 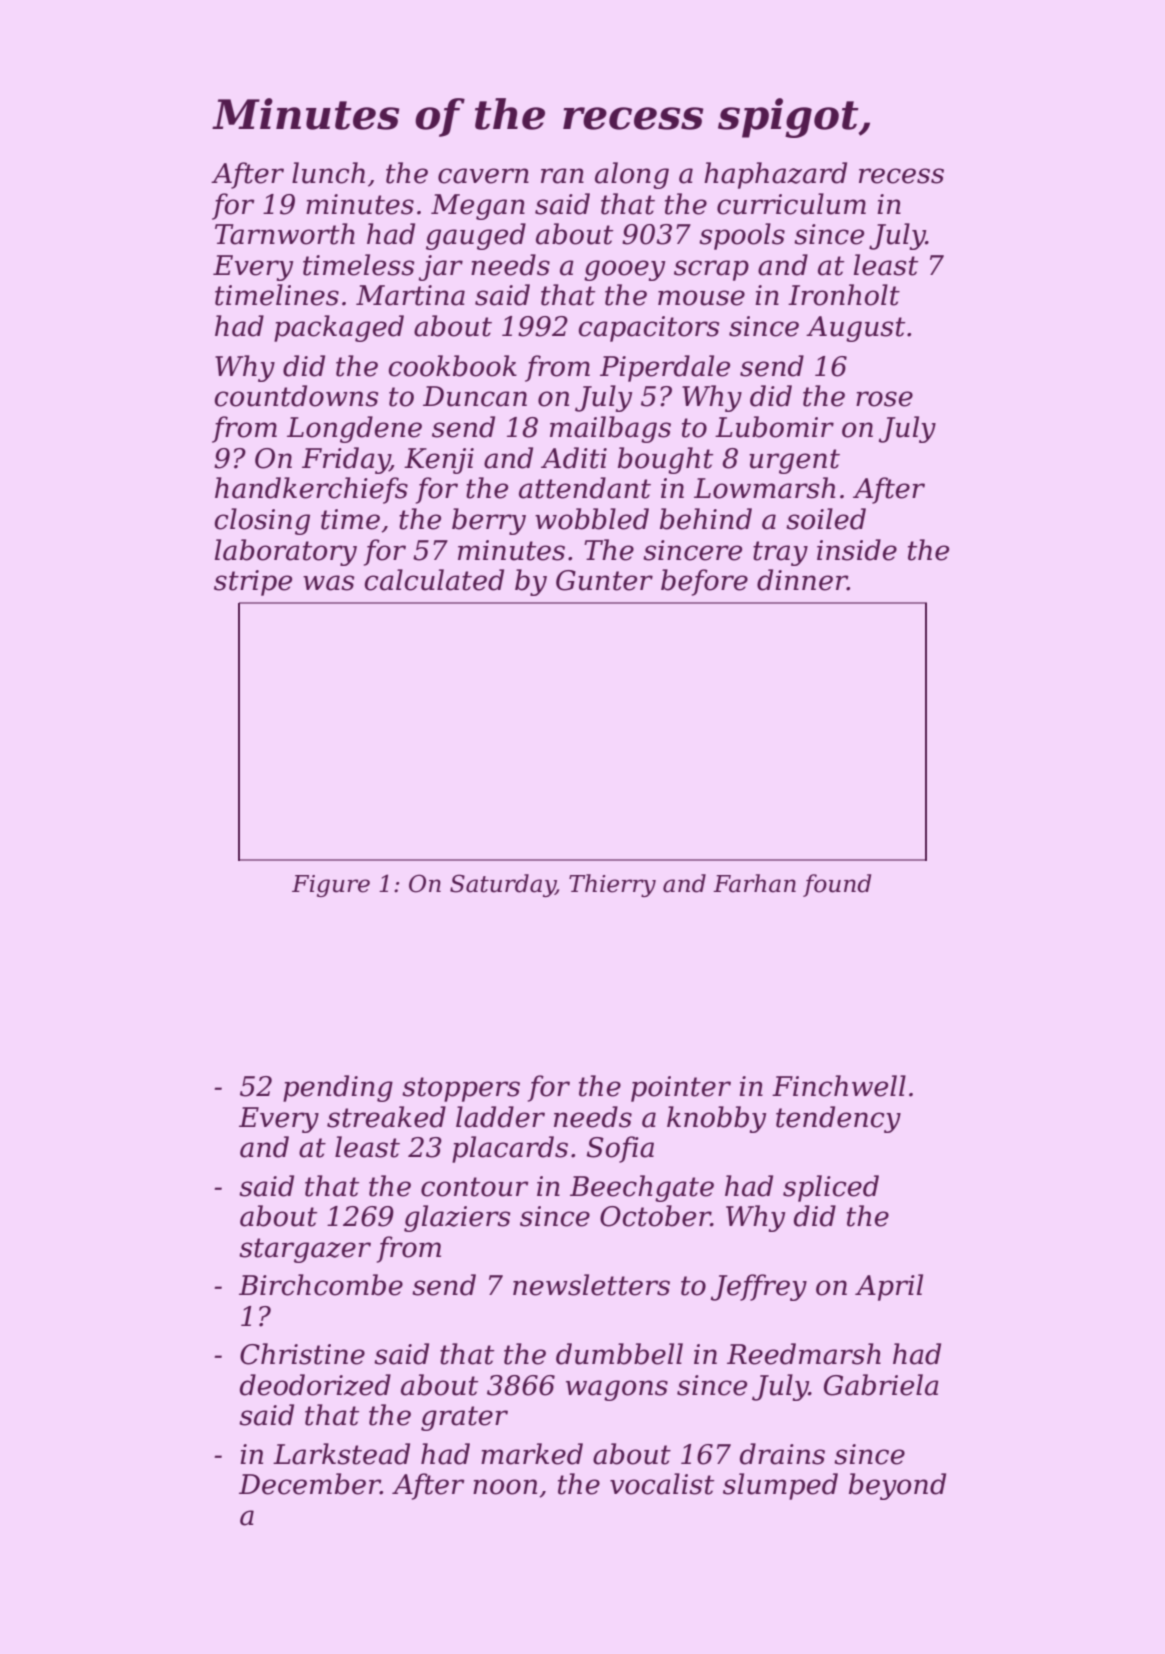 What do you see at coordinates (315, 1385) in the screenshot?
I see `deodorized` at bounding box center [315, 1385].
